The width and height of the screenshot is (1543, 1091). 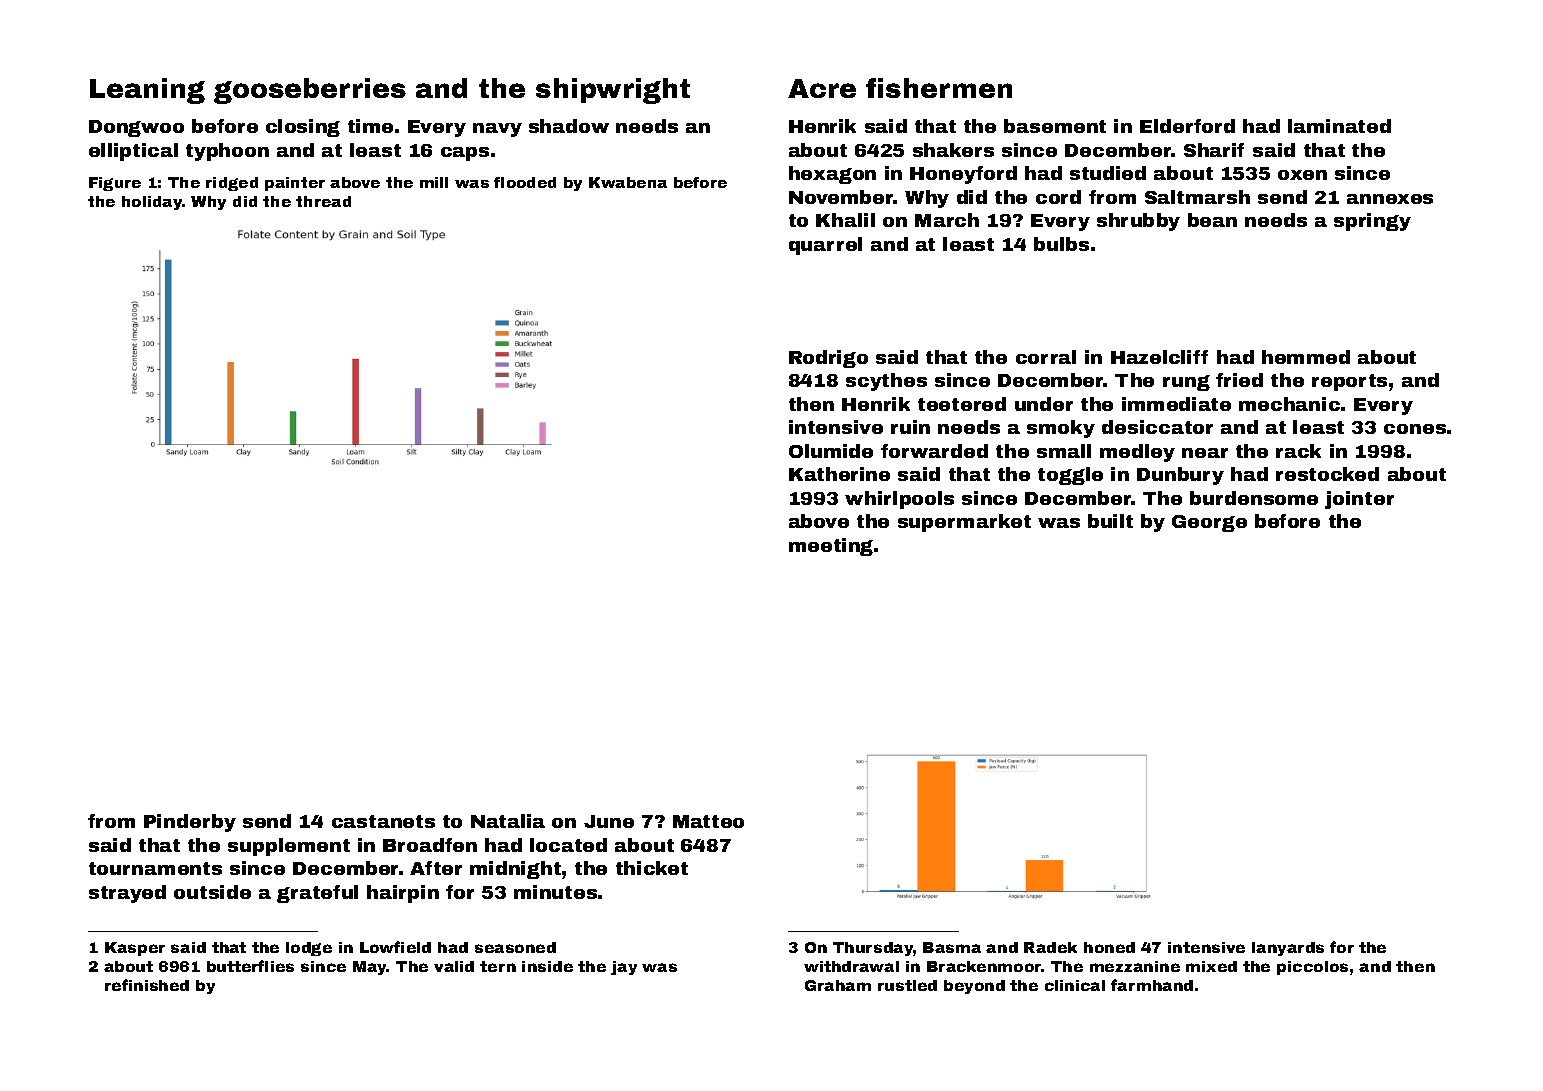 What do you see at coordinates (822, 88) in the screenshot?
I see `Acre` at bounding box center [822, 88].
